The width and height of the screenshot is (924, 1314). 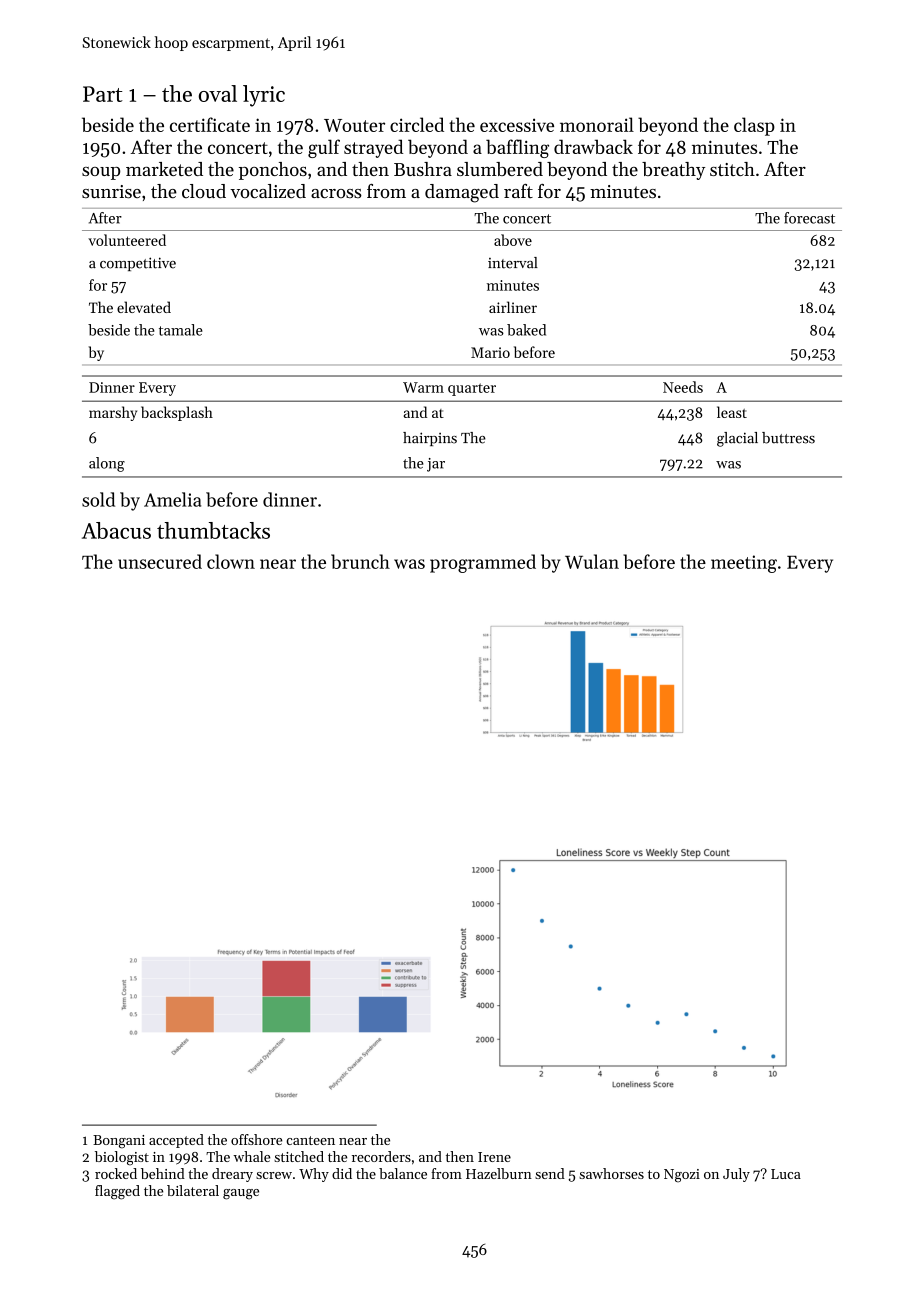 What do you see at coordinates (193, 1190) in the screenshot?
I see `bilateral` at bounding box center [193, 1190].
